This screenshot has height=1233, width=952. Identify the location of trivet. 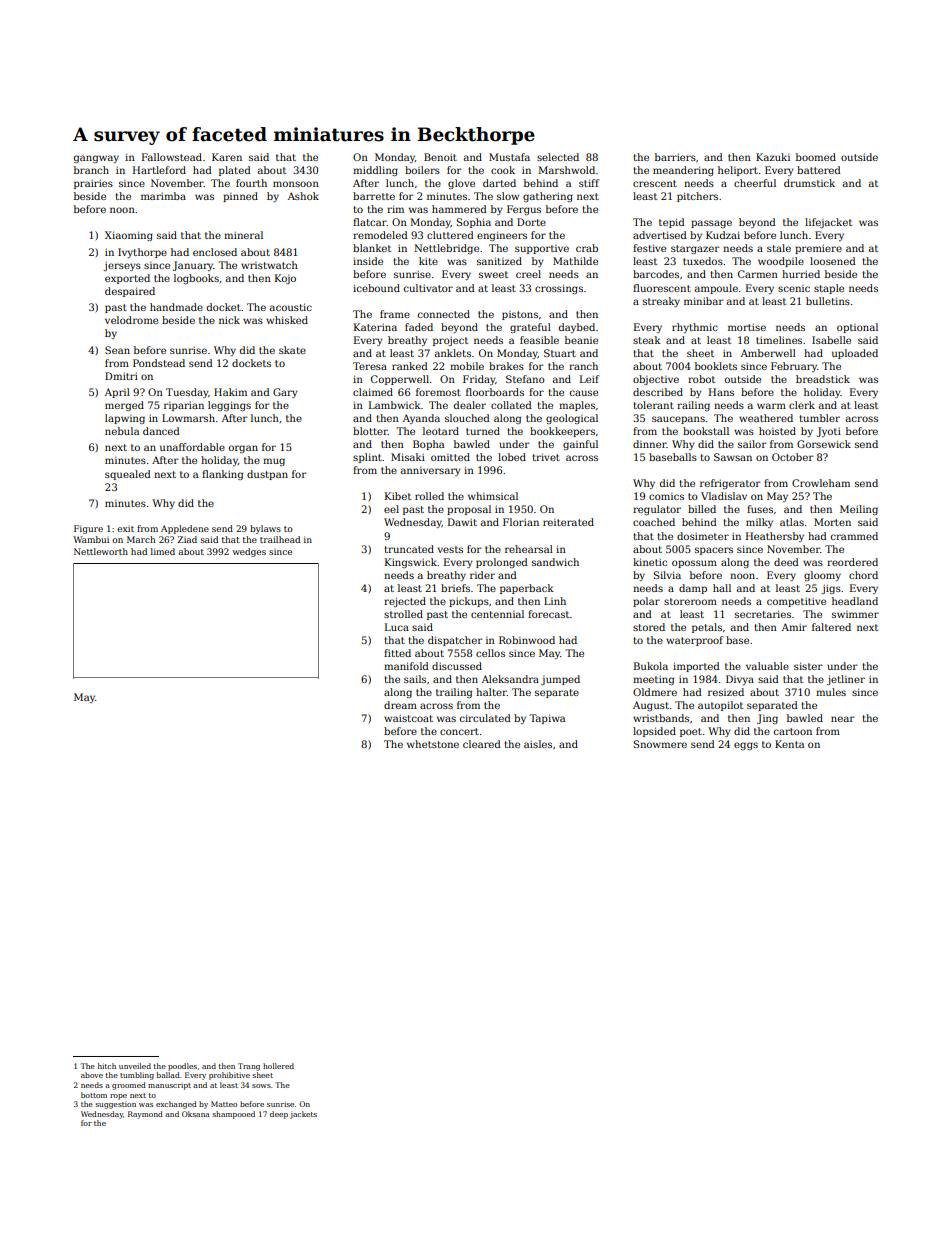
(546, 457).
